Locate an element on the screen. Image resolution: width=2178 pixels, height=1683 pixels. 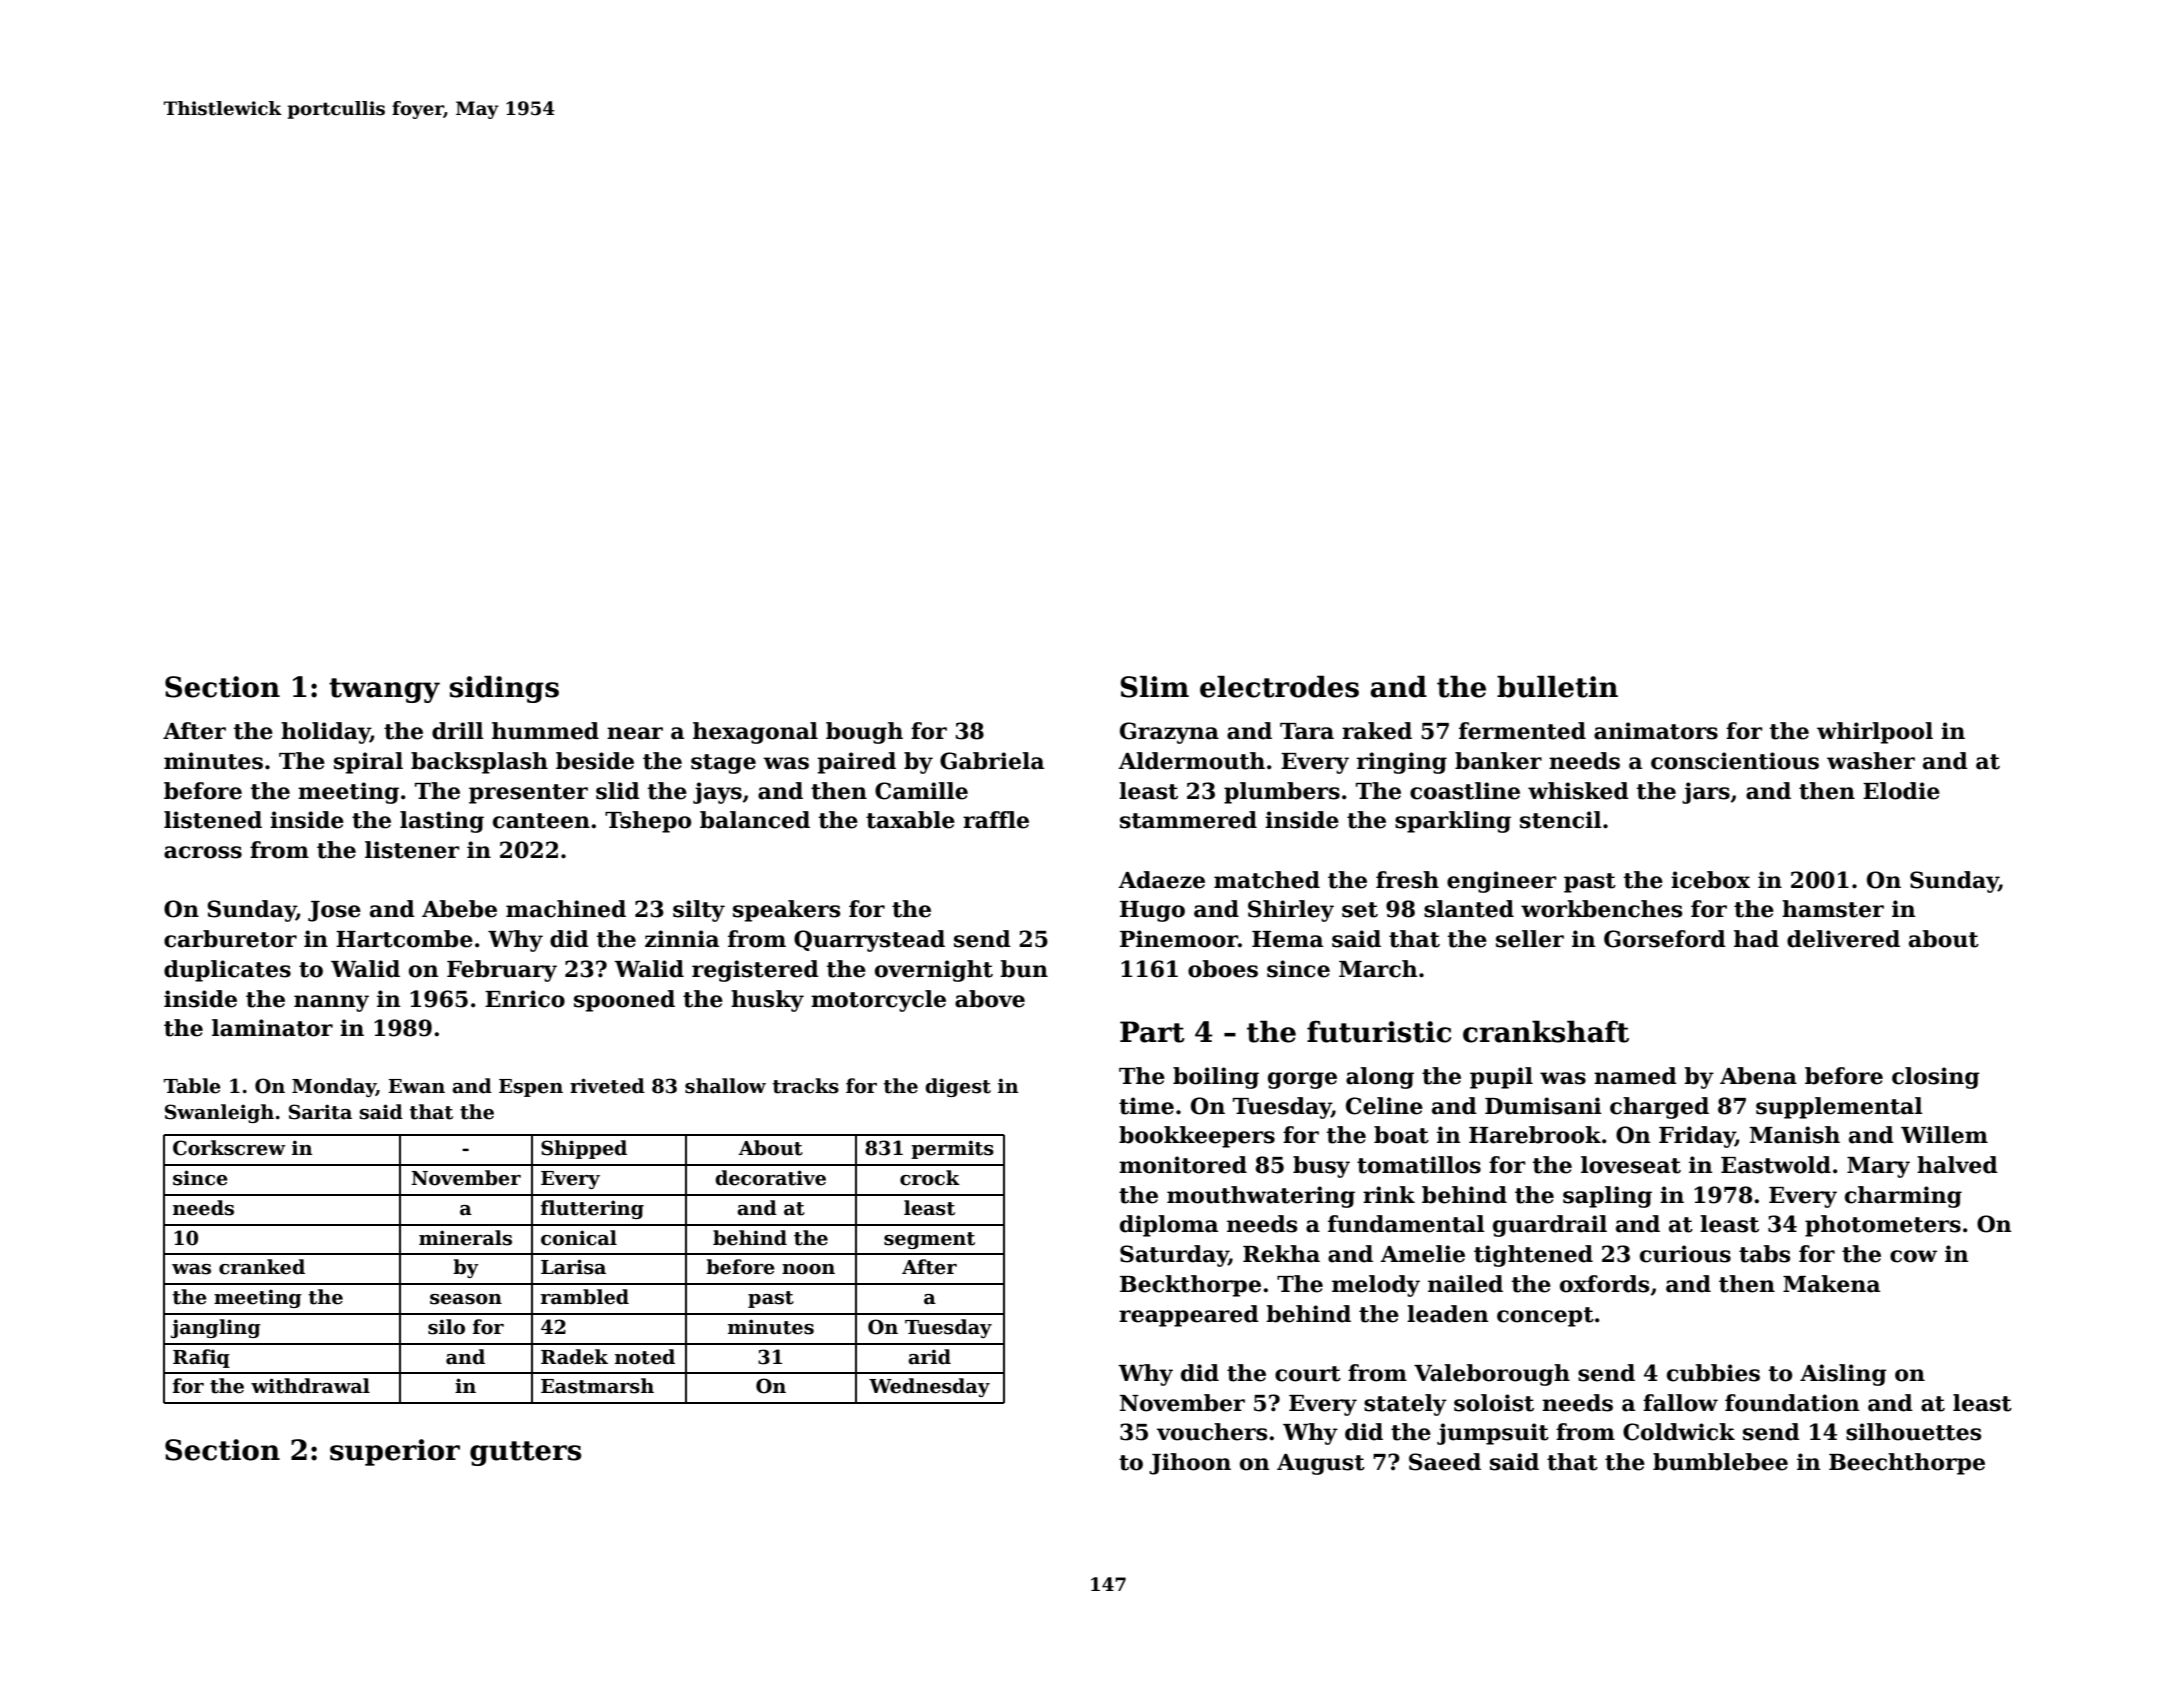
Elodie is located at coordinates (1901, 791).
